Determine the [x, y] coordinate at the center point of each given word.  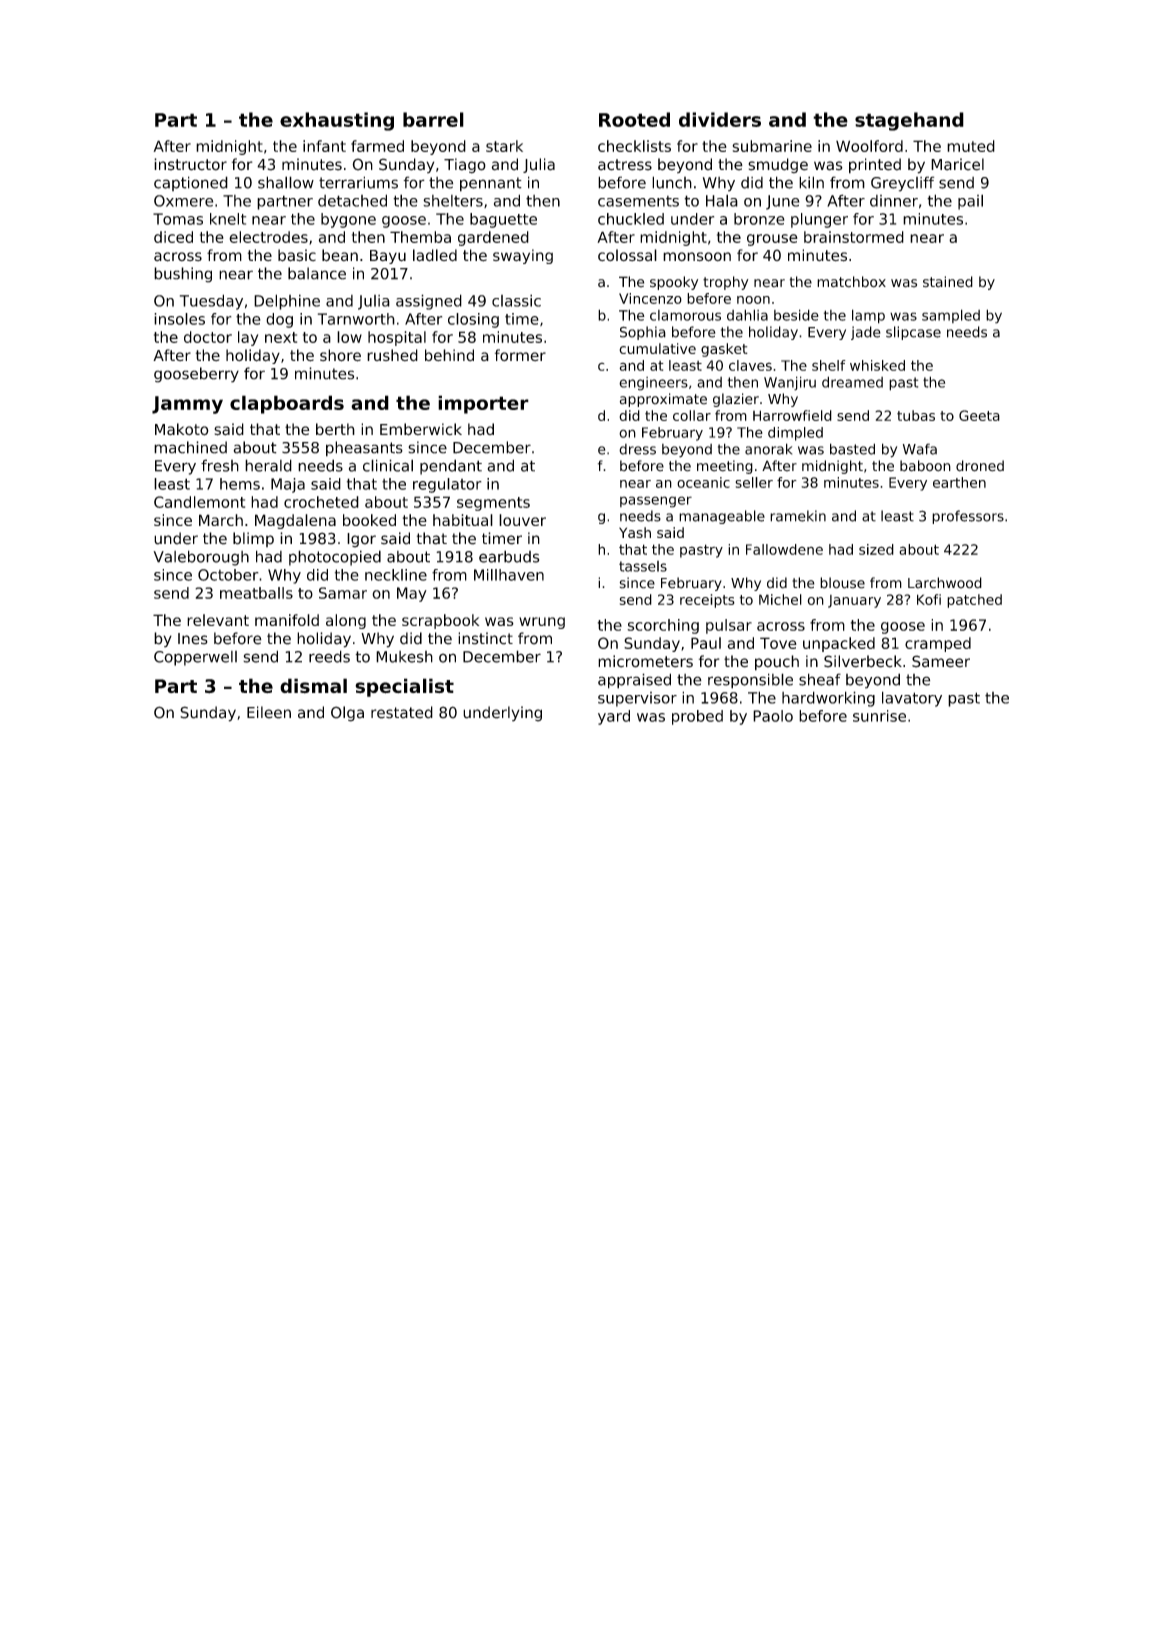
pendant [451, 467]
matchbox [851, 282]
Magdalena [295, 521]
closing [473, 320]
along [346, 621]
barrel [433, 119]
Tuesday [211, 302]
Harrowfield [792, 415]
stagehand [909, 121]
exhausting [337, 121]
